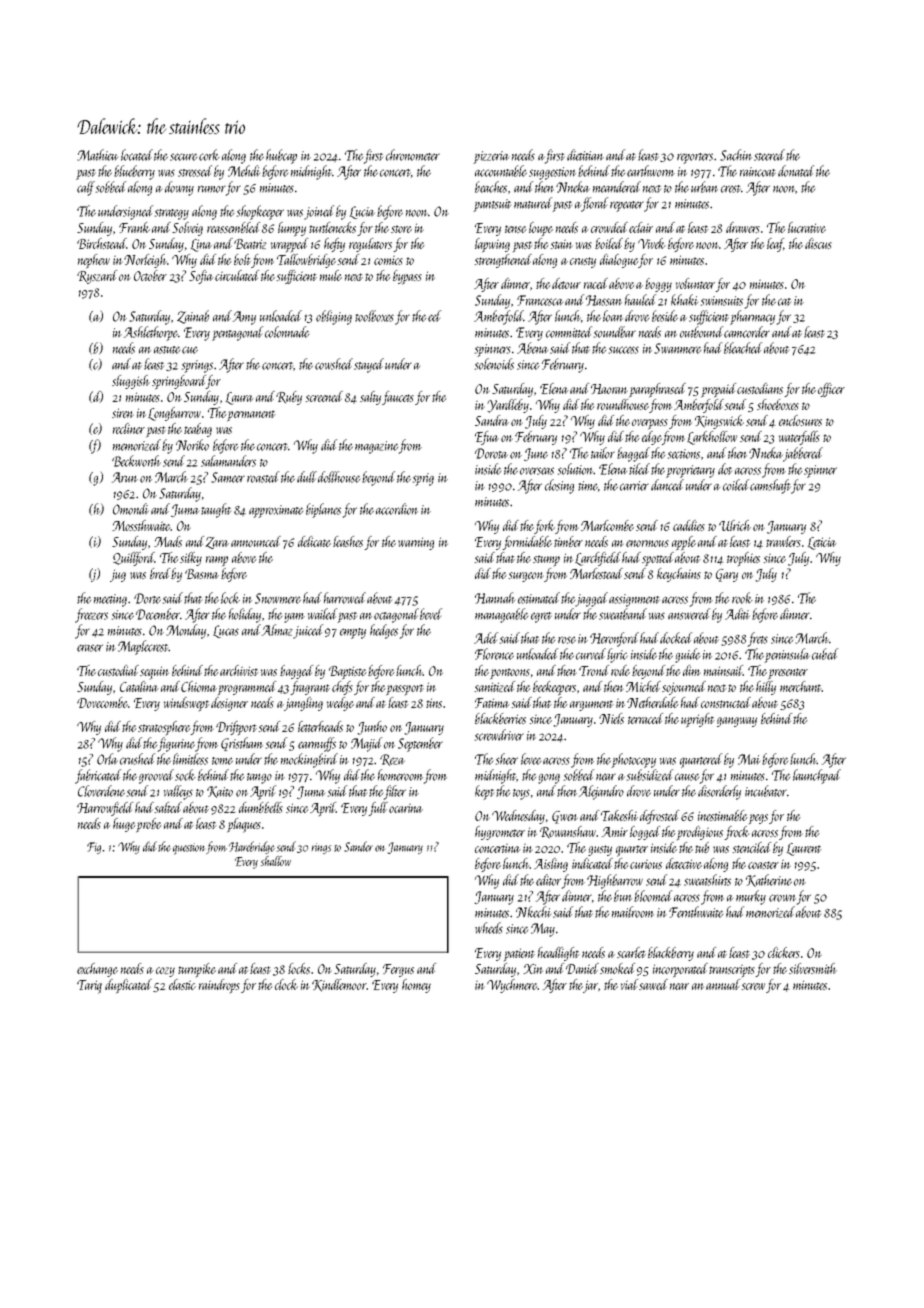 This screenshot has width=924, height=1308. Describe the element at coordinates (491, 453) in the screenshot. I see `Dorota` at that location.
